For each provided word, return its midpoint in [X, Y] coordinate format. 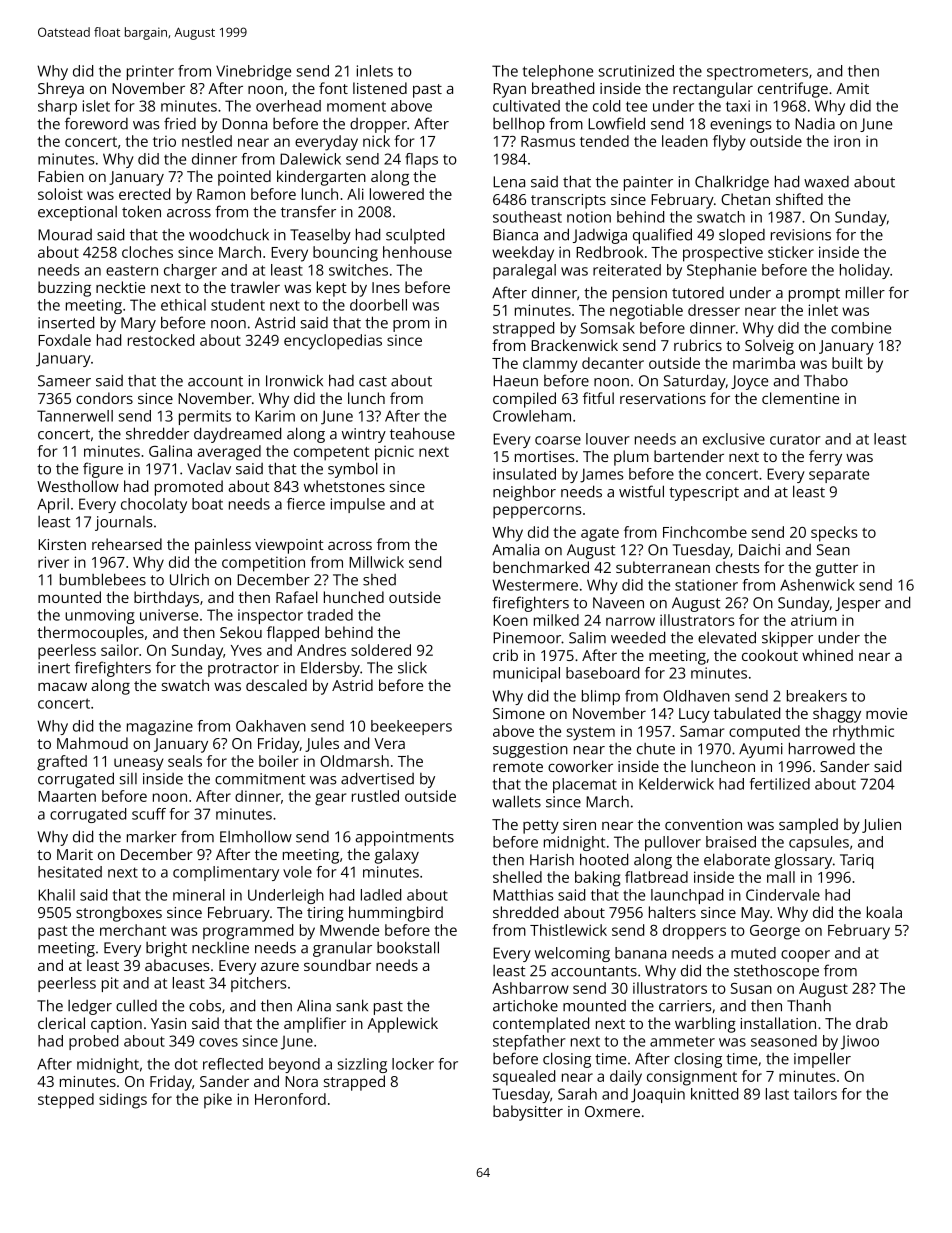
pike [218, 1101]
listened [380, 88]
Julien [881, 825]
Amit [852, 88]
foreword [96, 123]
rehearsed [127, 544]
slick [412, 668]
